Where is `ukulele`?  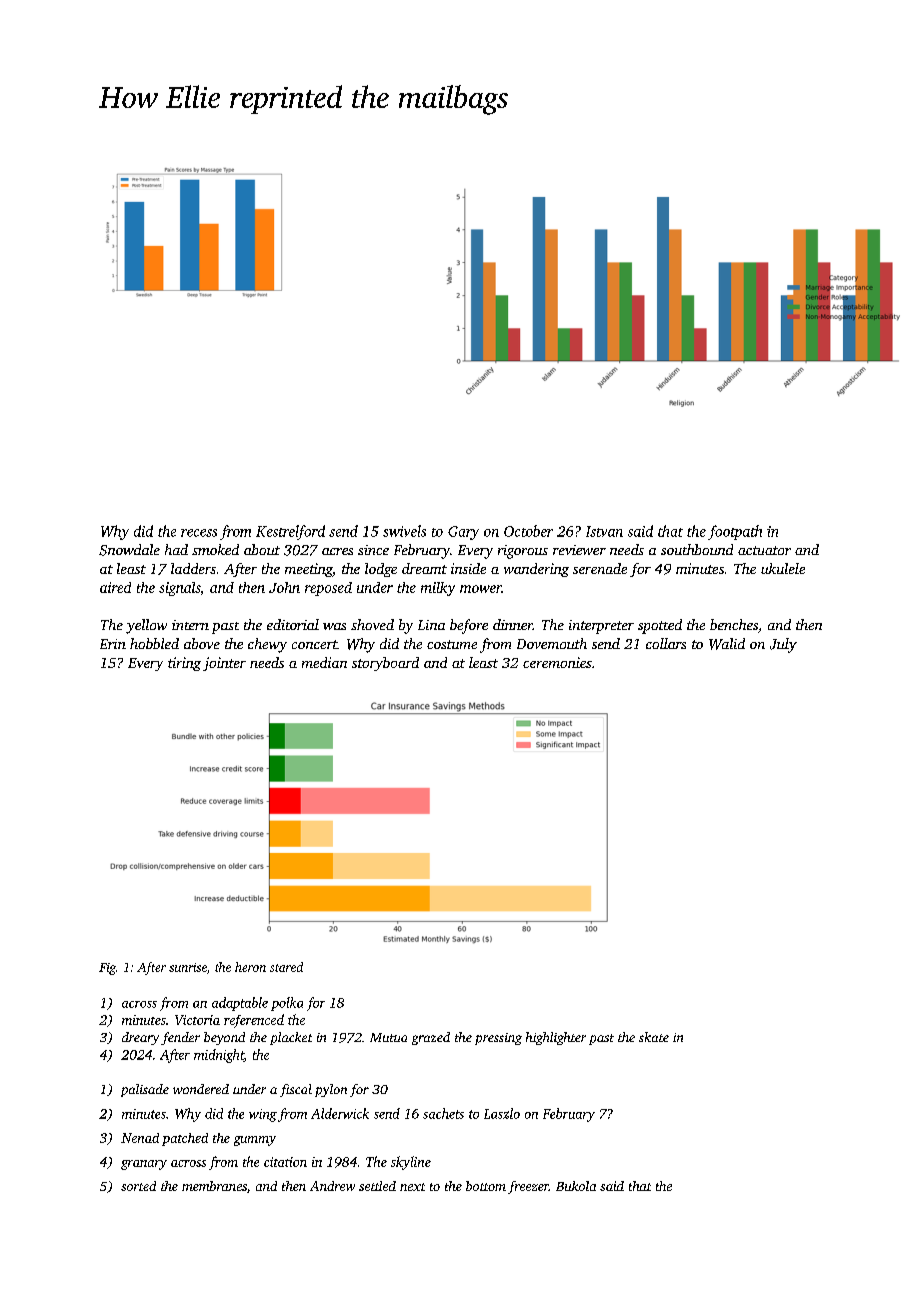
ukulele is located at coordinates (783, 568).
